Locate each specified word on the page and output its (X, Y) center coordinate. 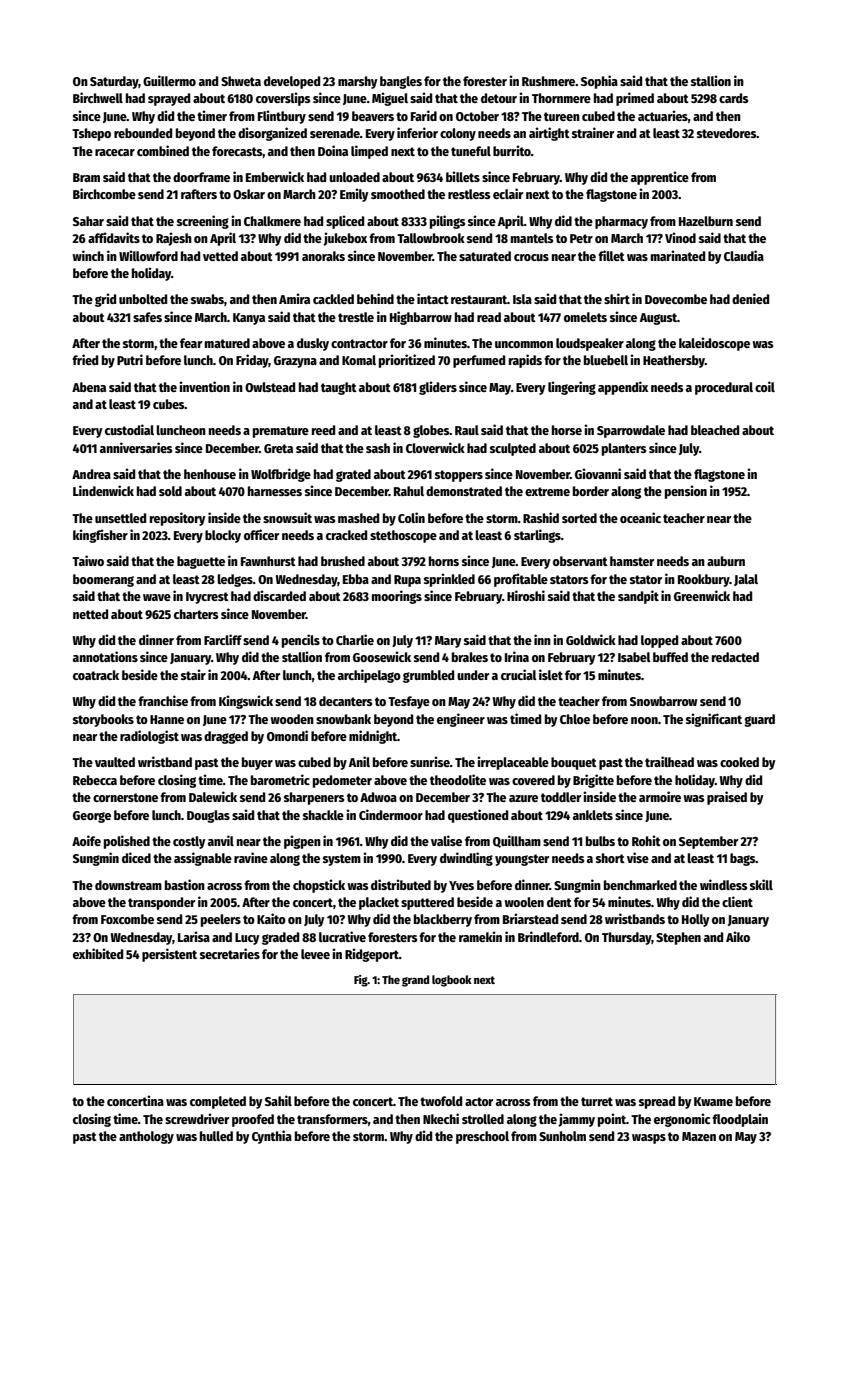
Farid (424, 115)
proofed (253, 1120)
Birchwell (98, 97)
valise (446, 840)
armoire (660, 796)
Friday (252, 361)
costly (189, 842)
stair (193, 674)
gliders (438, 388)
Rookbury (704, 580)
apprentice (660, 178)
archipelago (369, 676)
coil (765, 386)
